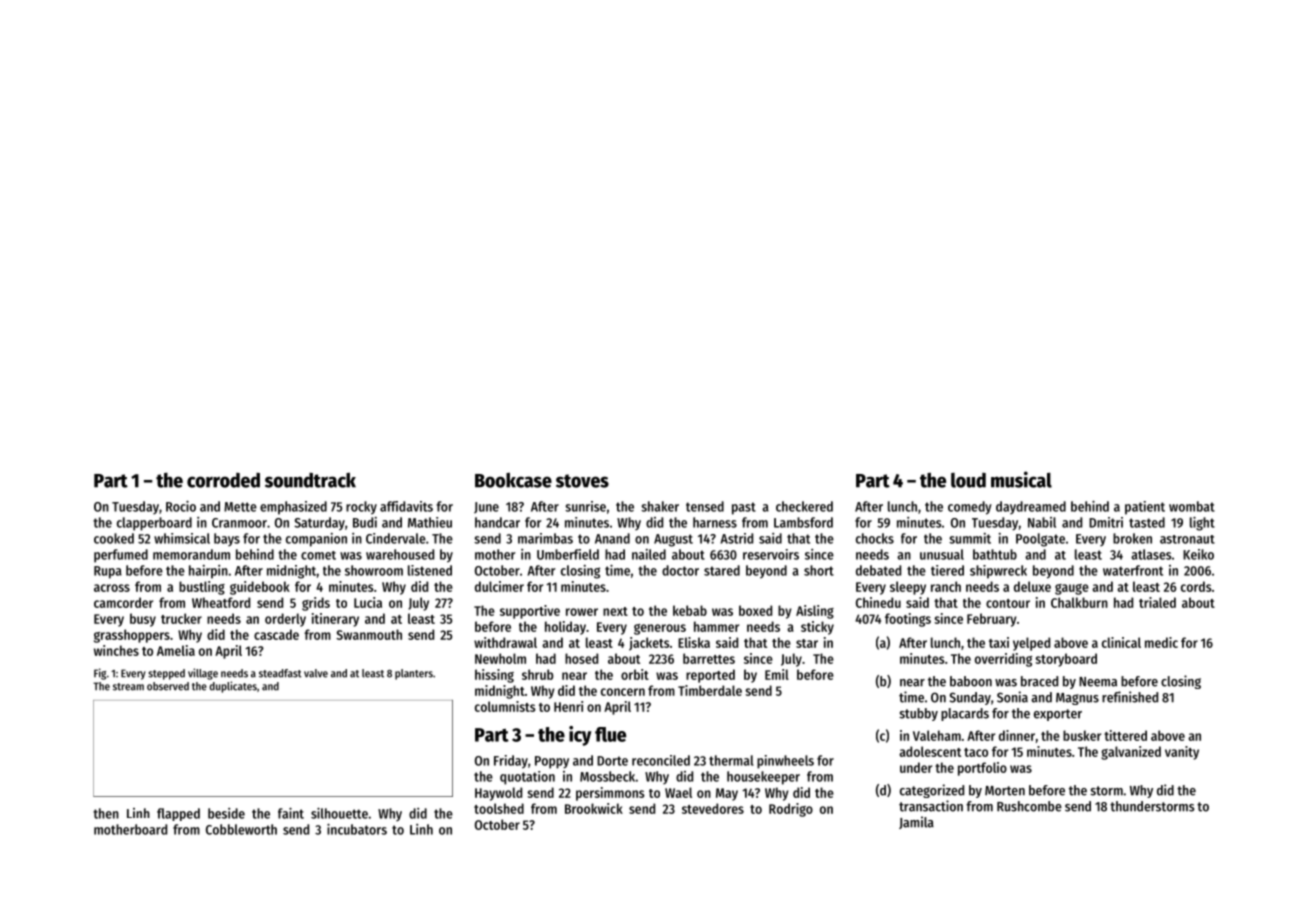 This screenshot has width=1308, height=924. Describe the element at coordinates (310, 480) in the screenshot. I see `soundtrack` at that location.
